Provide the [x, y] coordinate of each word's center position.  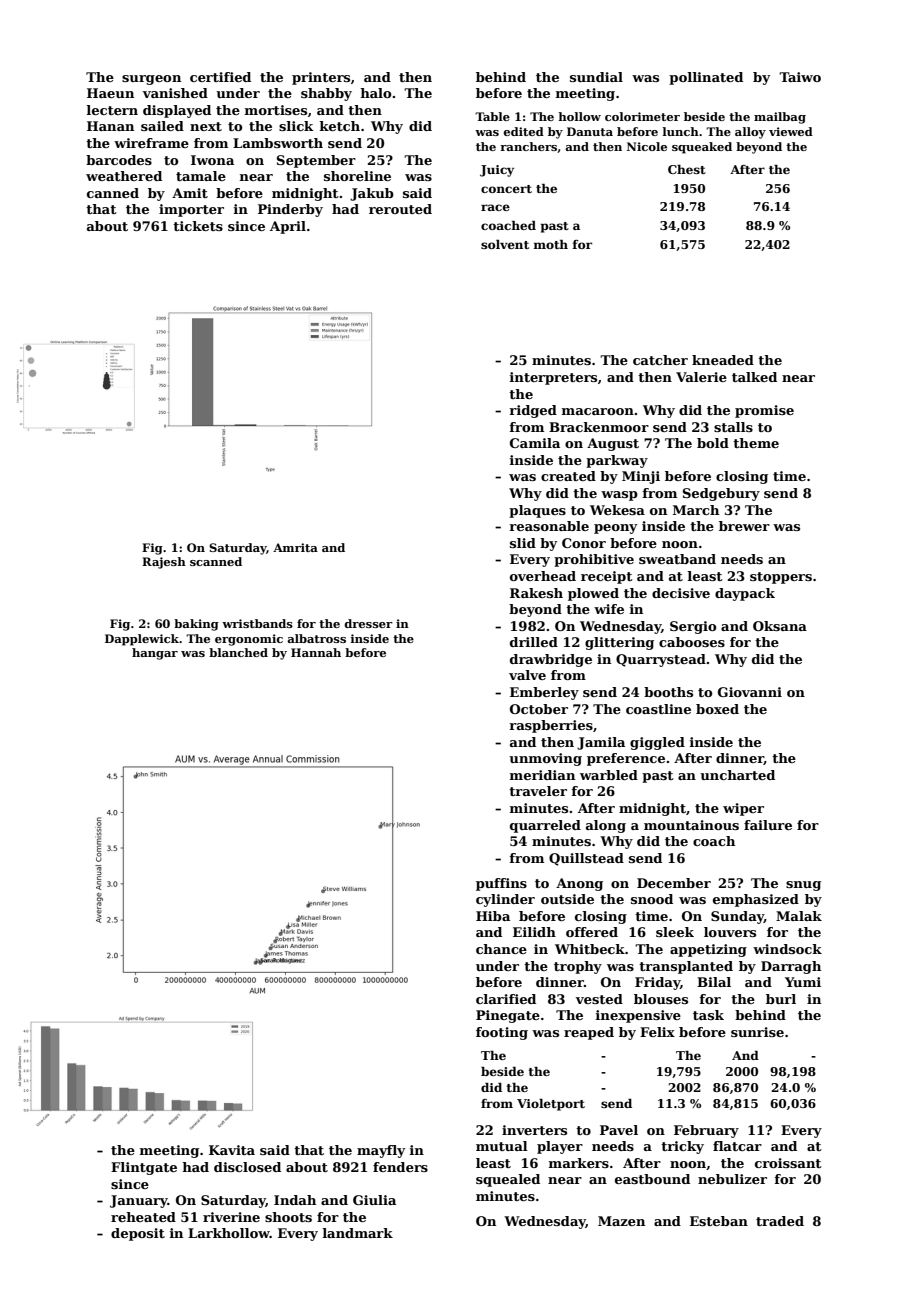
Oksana [780, 626]
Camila [535, 443]
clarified [506, 999]
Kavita [232, 1150]
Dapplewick [142, 640]
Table [492, 116]
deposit [138, 1234]
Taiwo [800, 77]
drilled [534, 642]
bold [713, 443]
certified [220, 77]
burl [781, 999]
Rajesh [164, 563]
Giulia [374, 1200]
